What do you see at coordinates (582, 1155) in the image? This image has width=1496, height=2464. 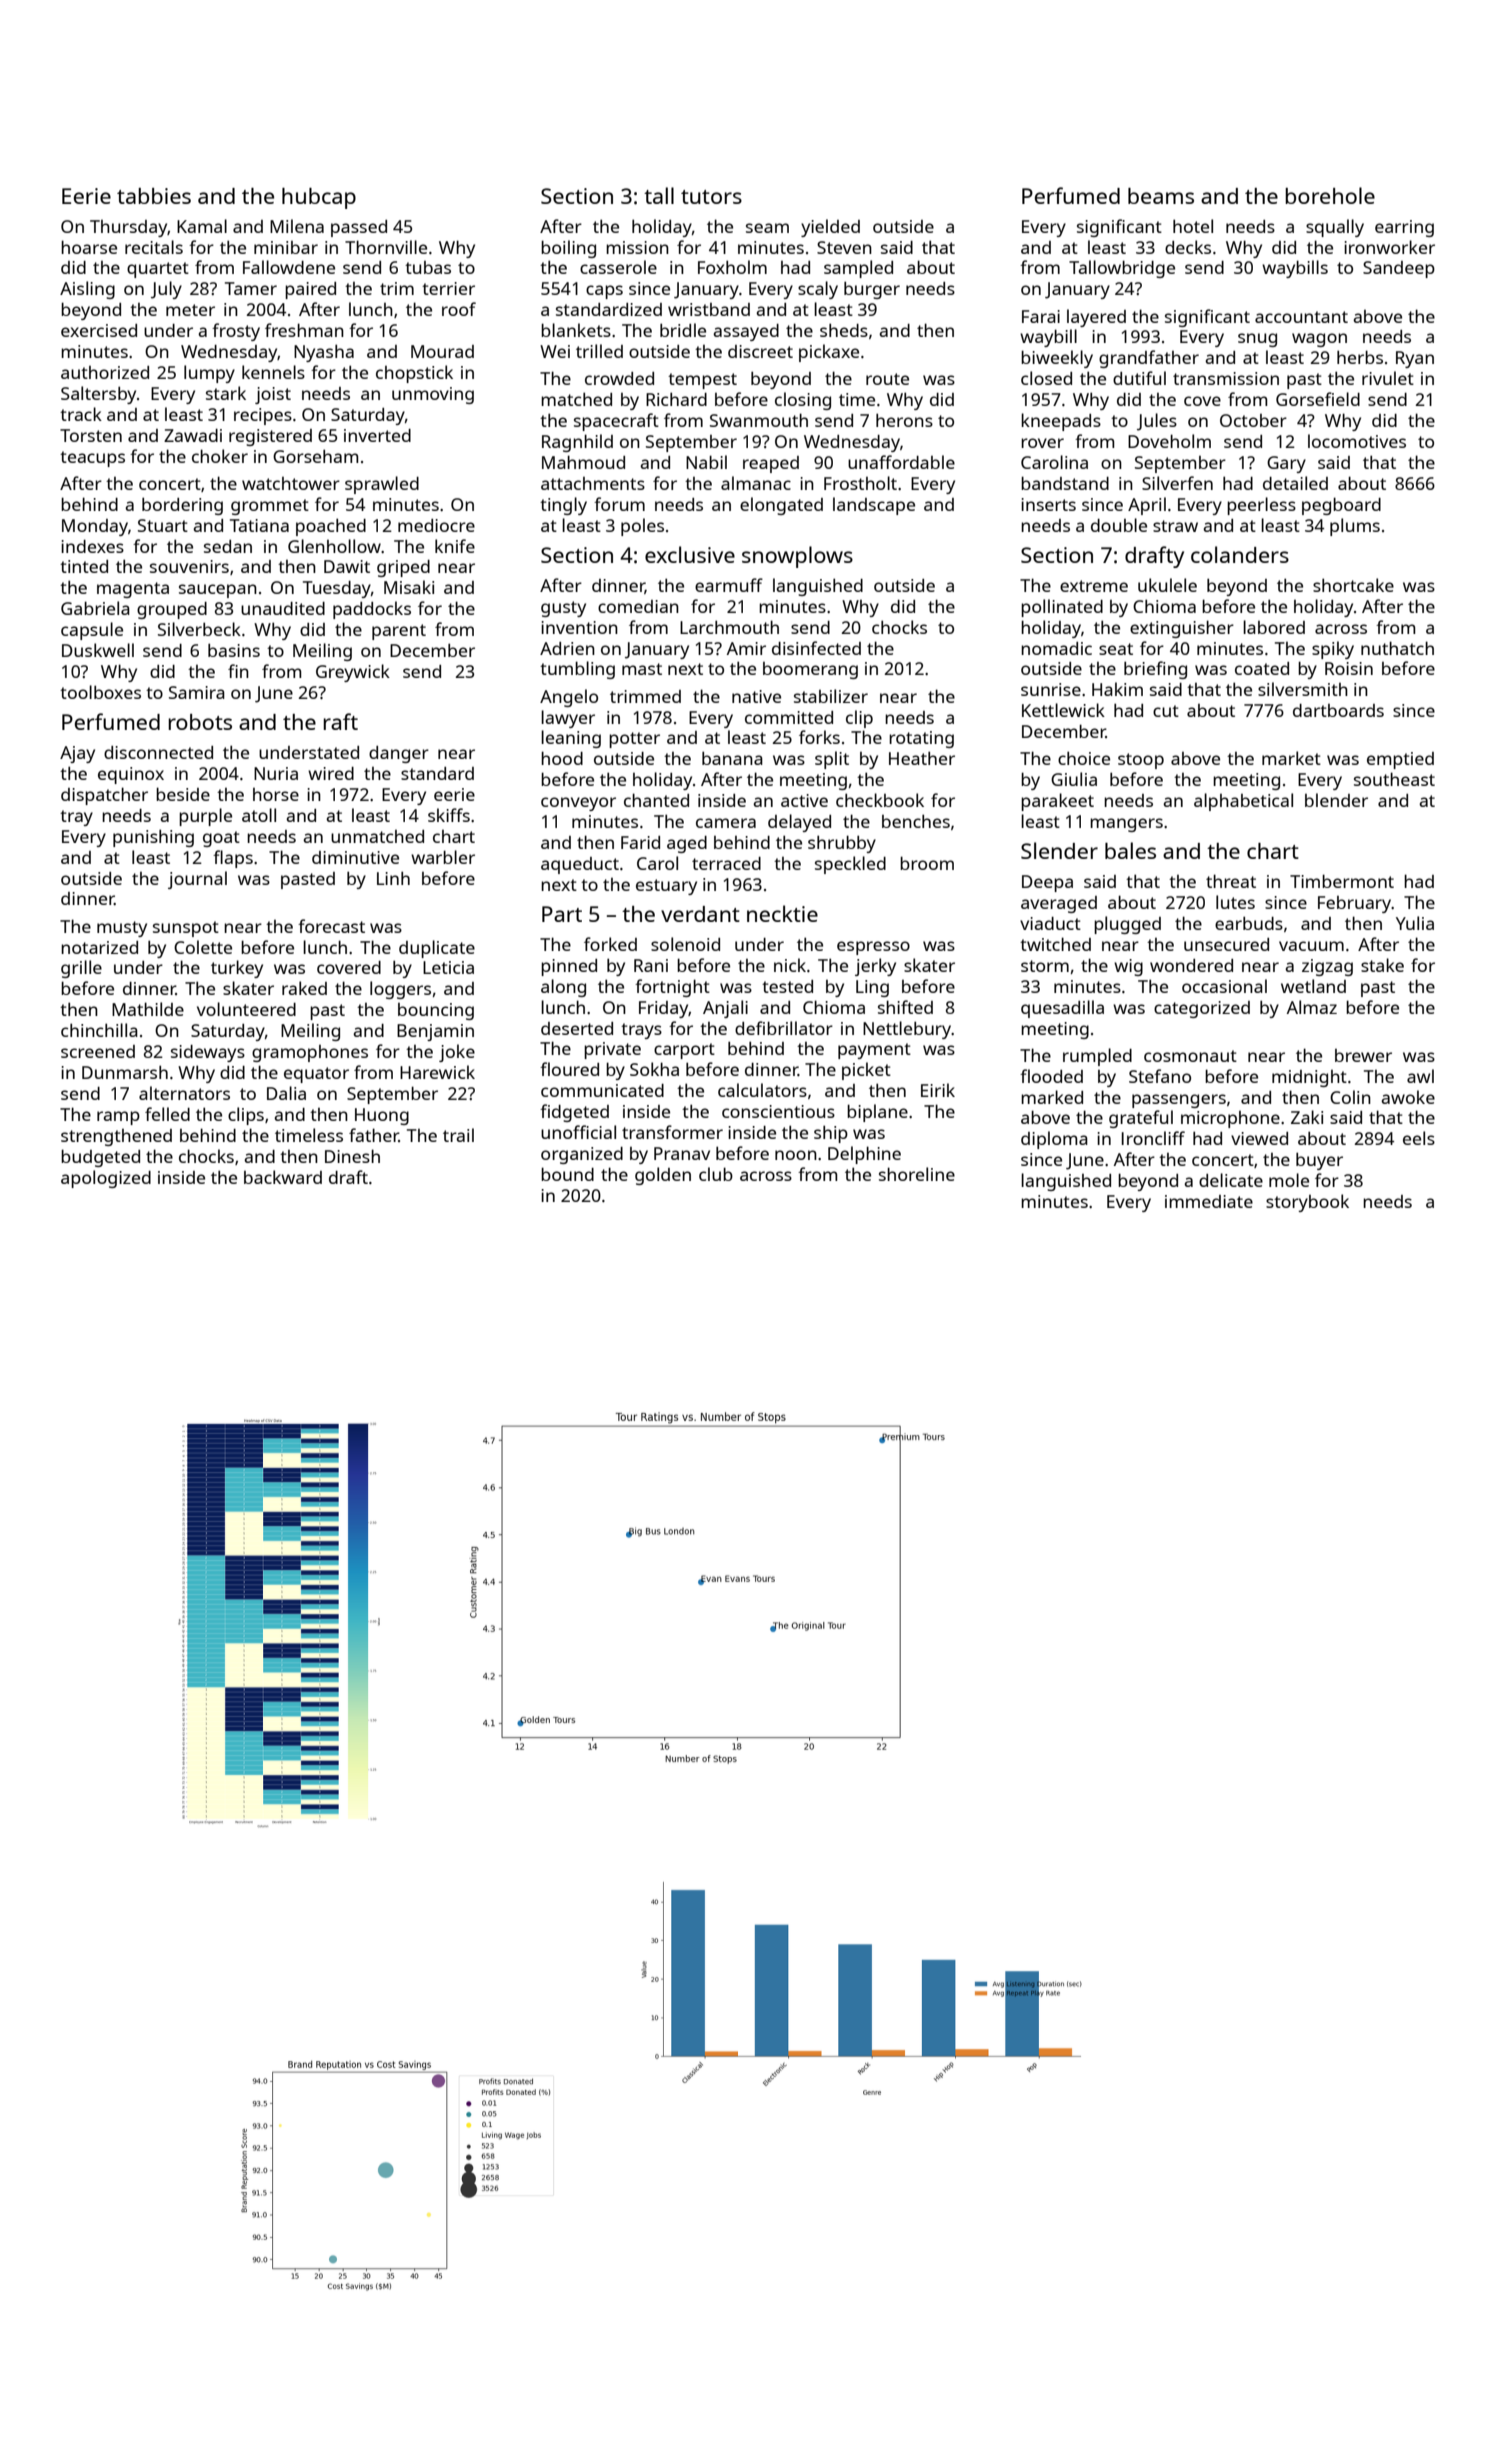 I see `organized` at bounding box center [582, 1155].
